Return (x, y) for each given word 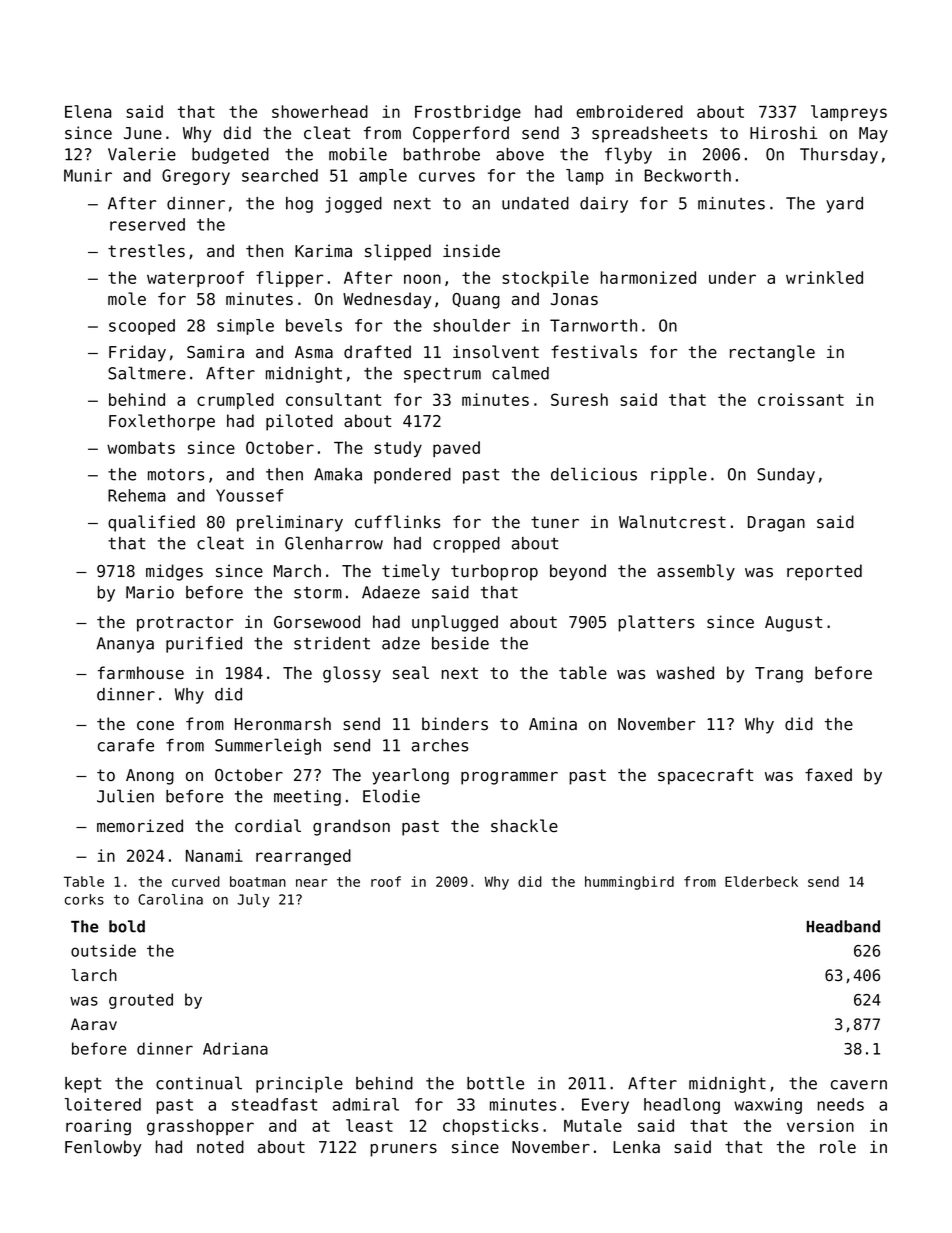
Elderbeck (761, 881)
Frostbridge (468, 113)
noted (220, 1147)
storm (318, 593)
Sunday (786, 476)
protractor (185, 624)
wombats (141, 447)
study (398, 449)
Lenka (636, 1147)
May (873, 135)
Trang (779, 675)
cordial (268, 826)
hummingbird (629, 883)
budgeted (230, 156)
